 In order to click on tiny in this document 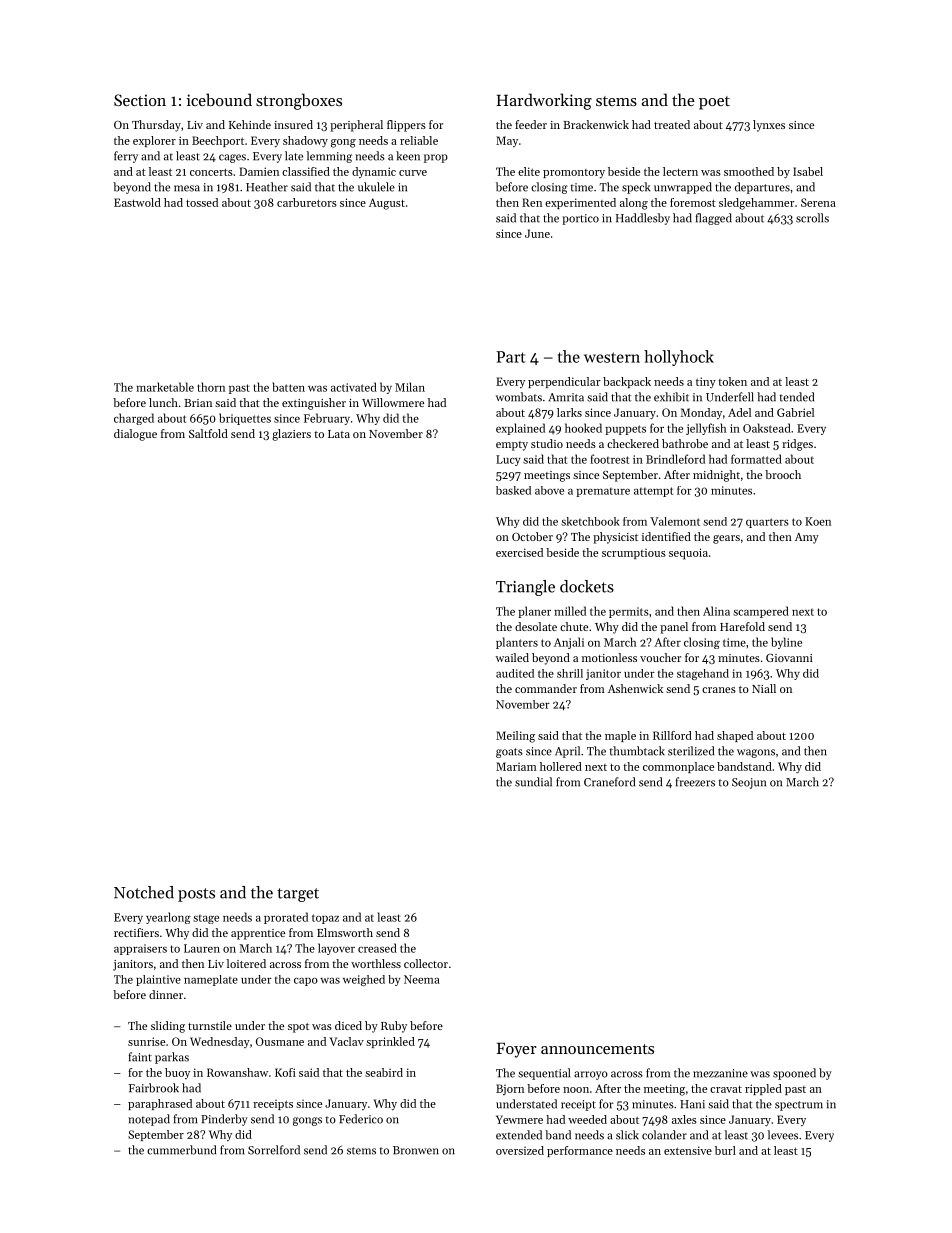, I will do `click(706, 382)`.
